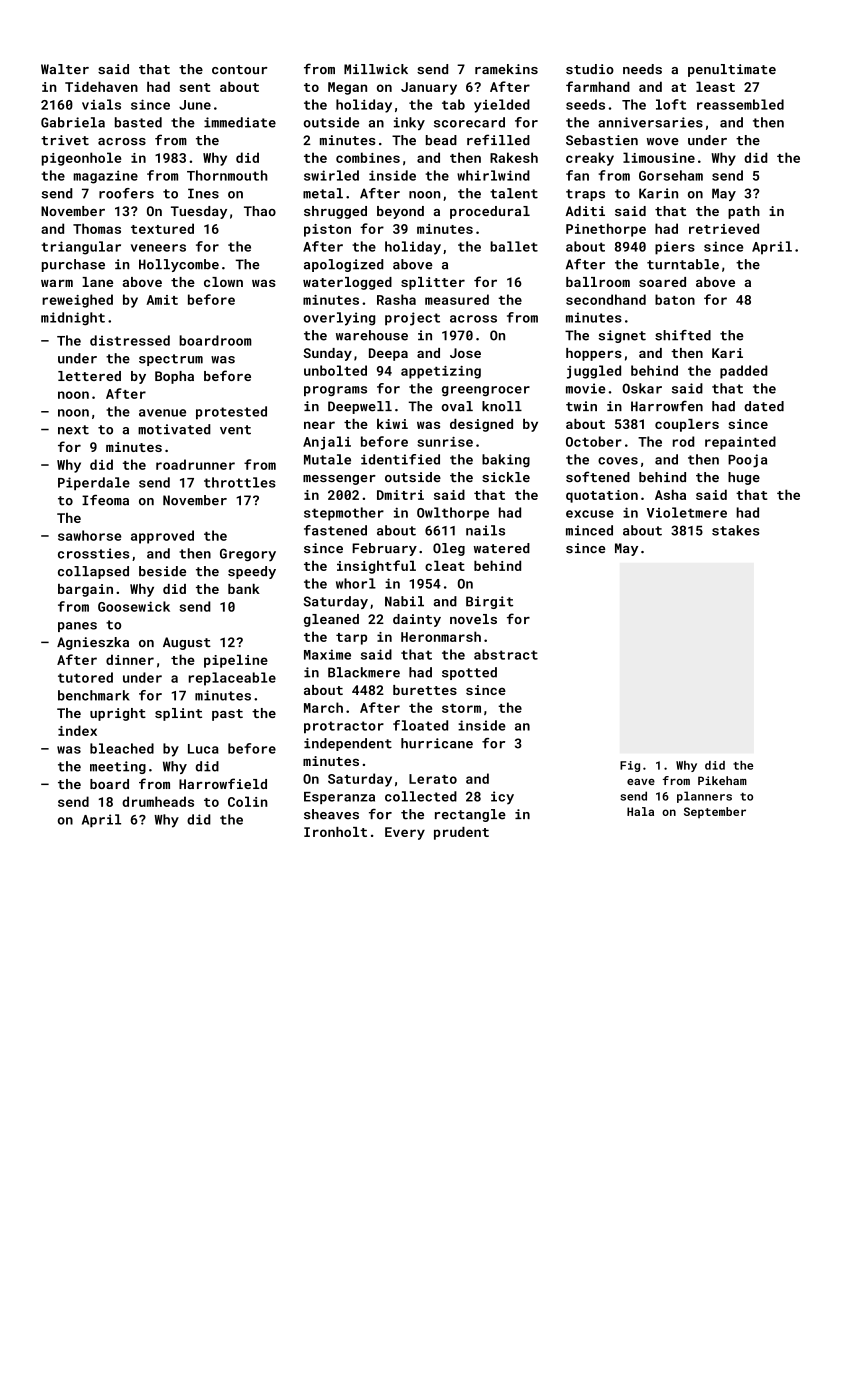 The image size is (849, 1400). What do you see at coordinates (77, 627) in the document?
I see `panes` at bounding box center [77, 627].
